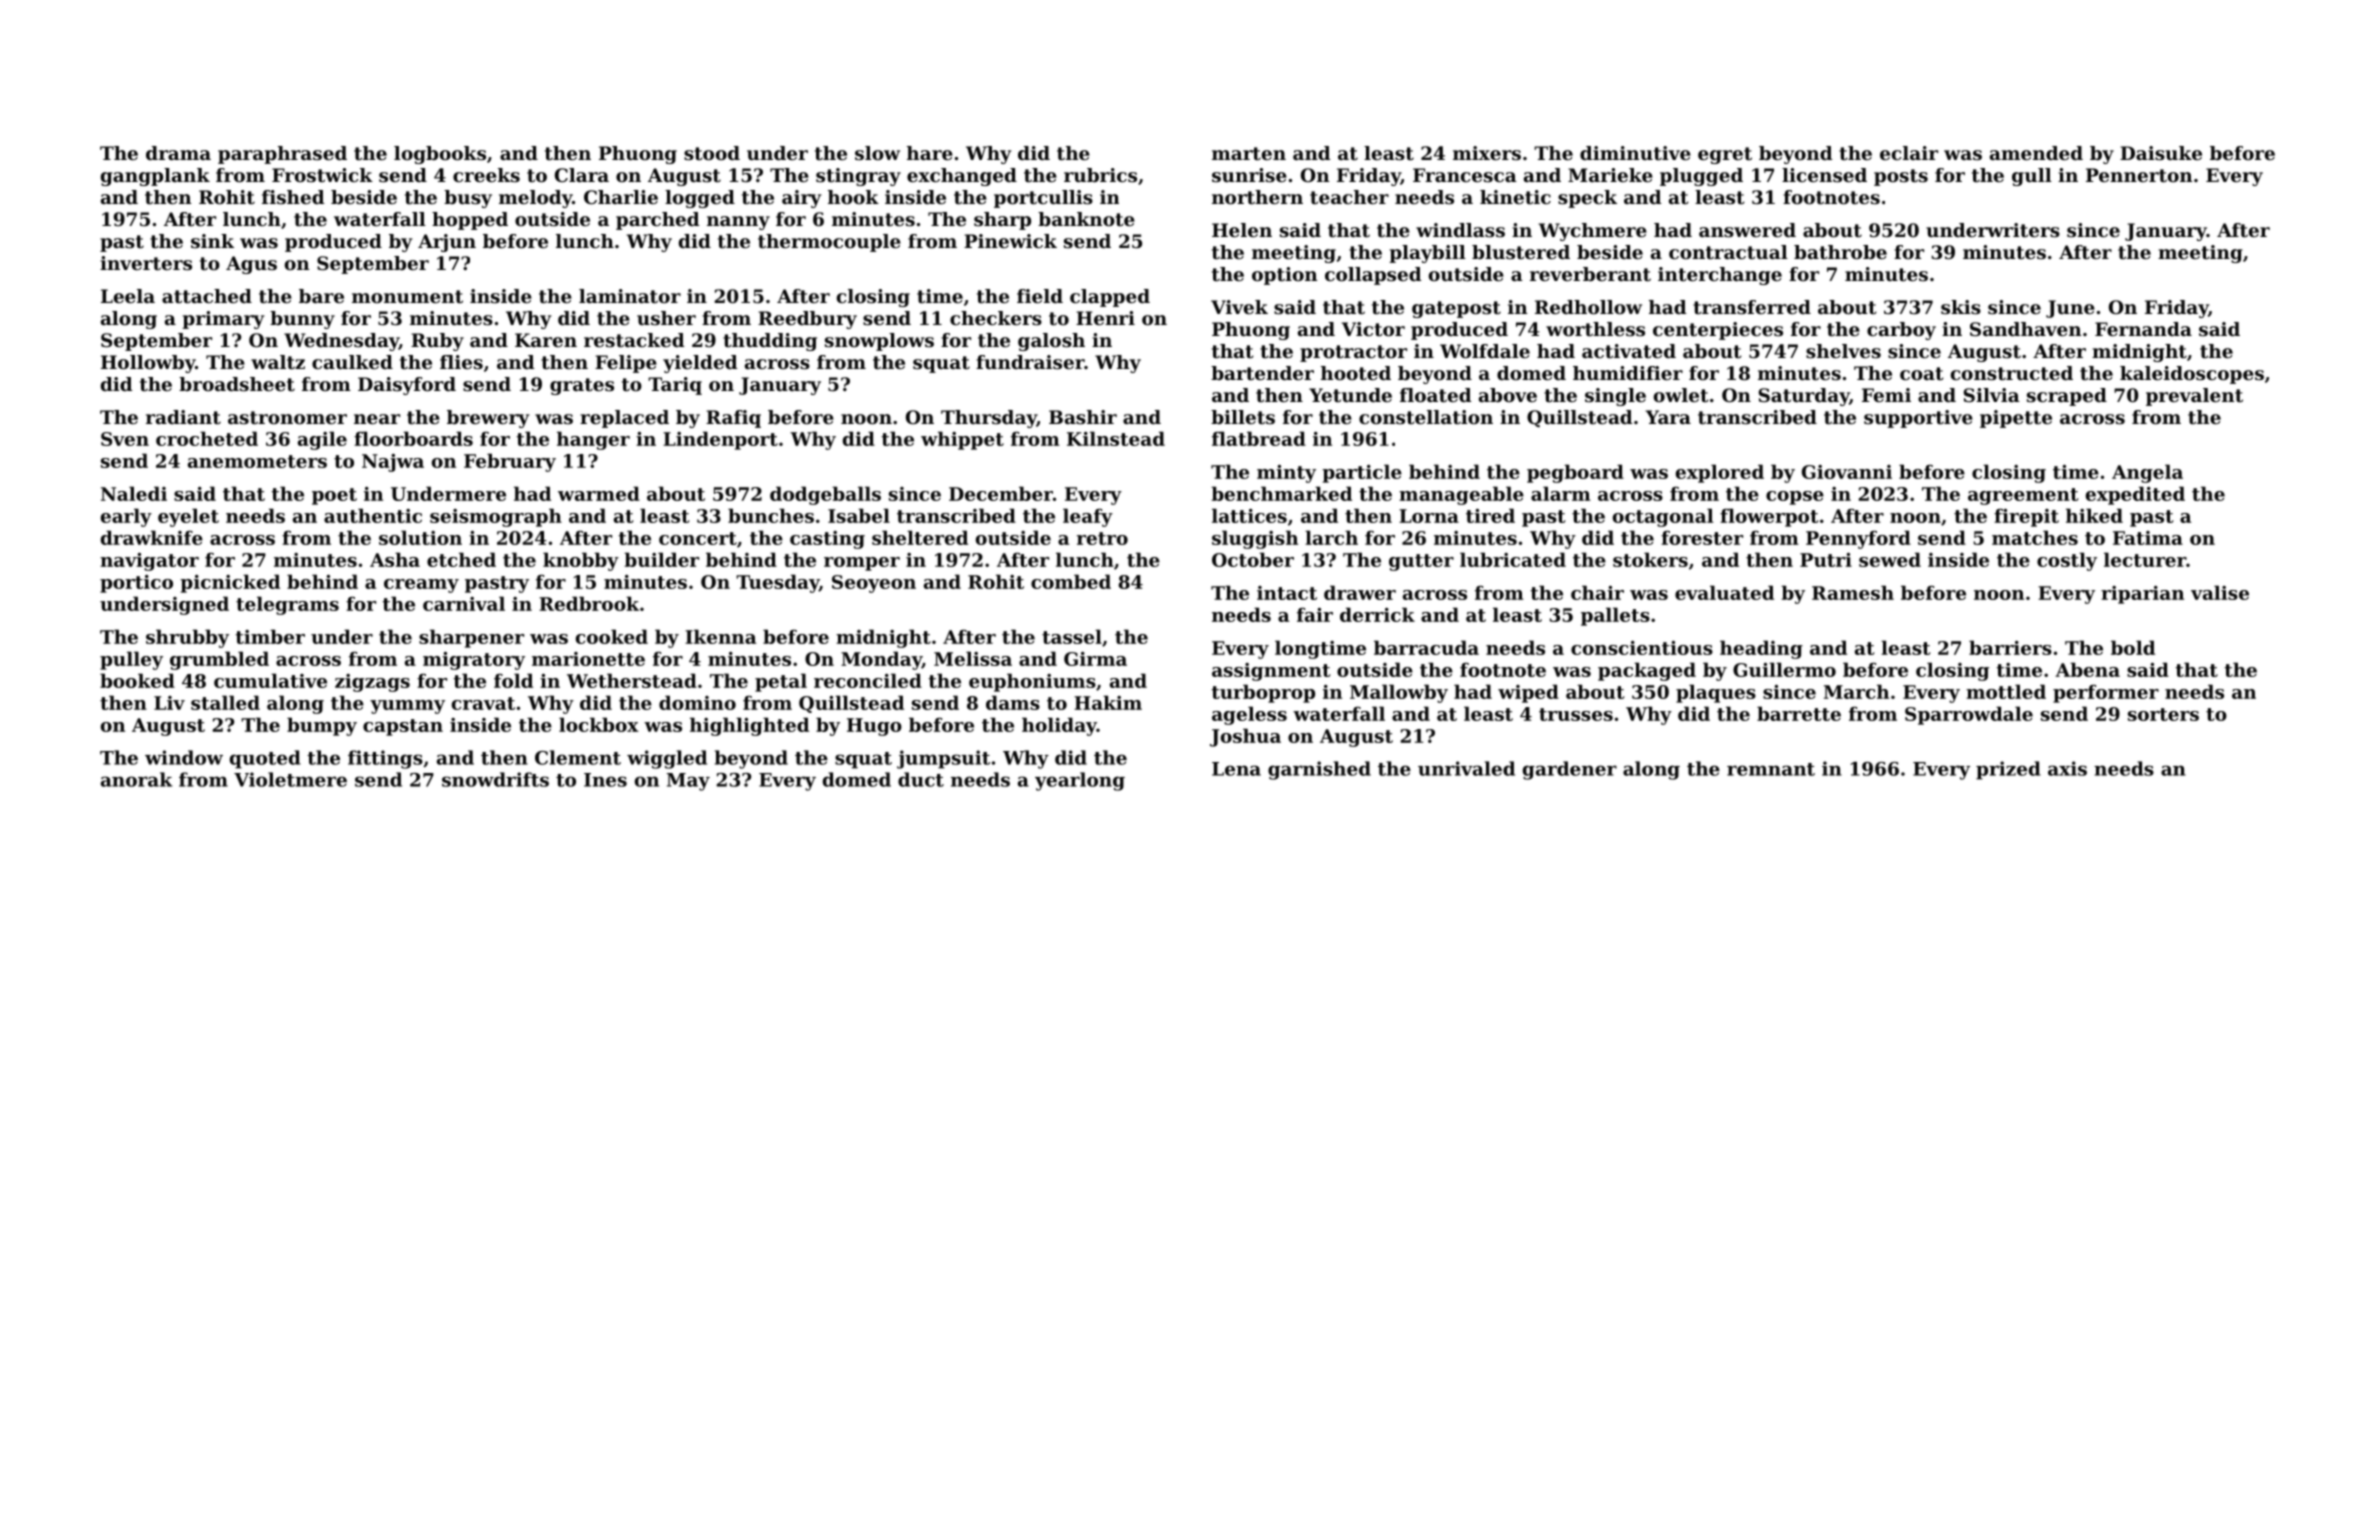  What do you see at coordinates (447, 243) in the screenshot?
I see `Arjun` at bounding box center [447, 243].
